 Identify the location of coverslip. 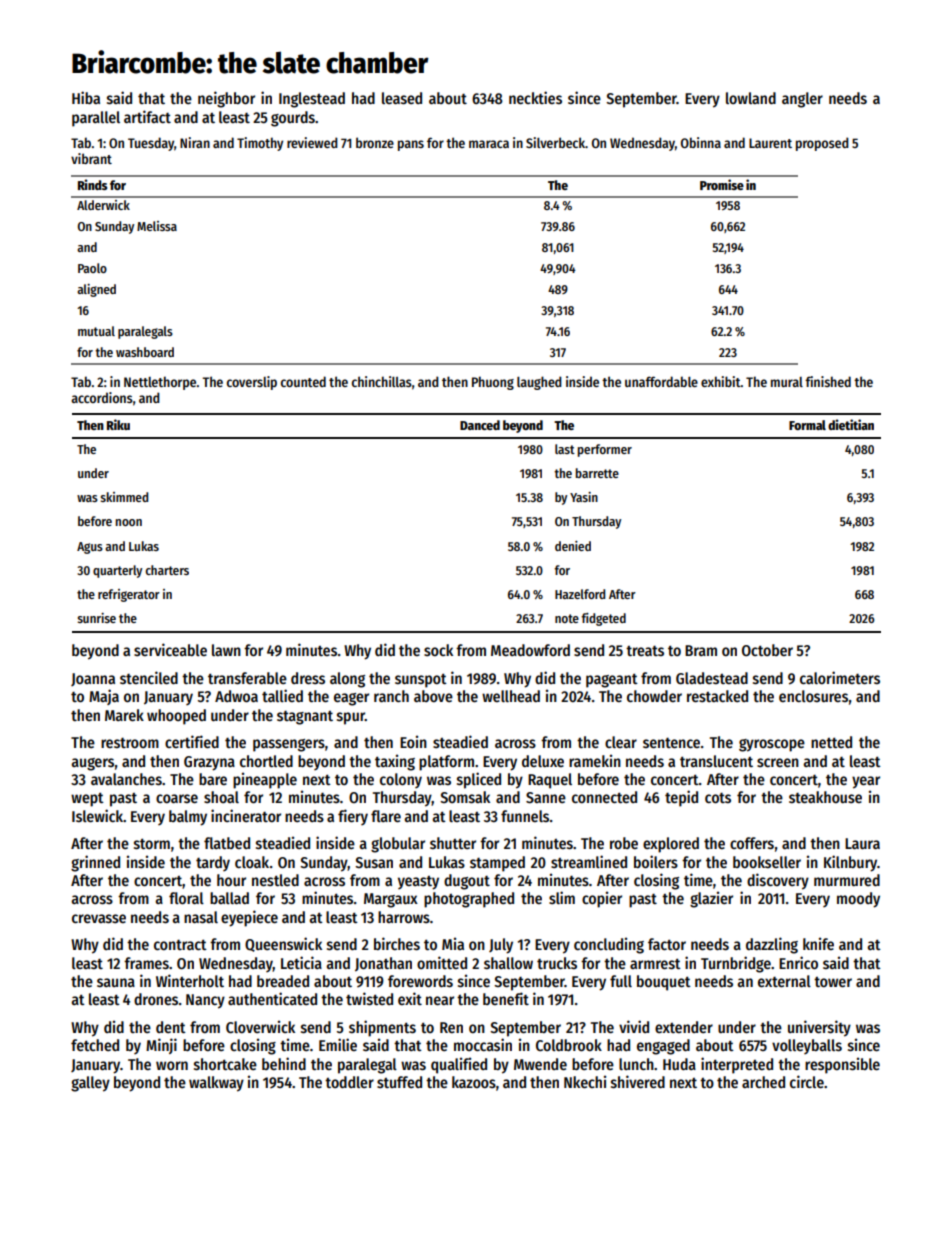
(252, 383).
